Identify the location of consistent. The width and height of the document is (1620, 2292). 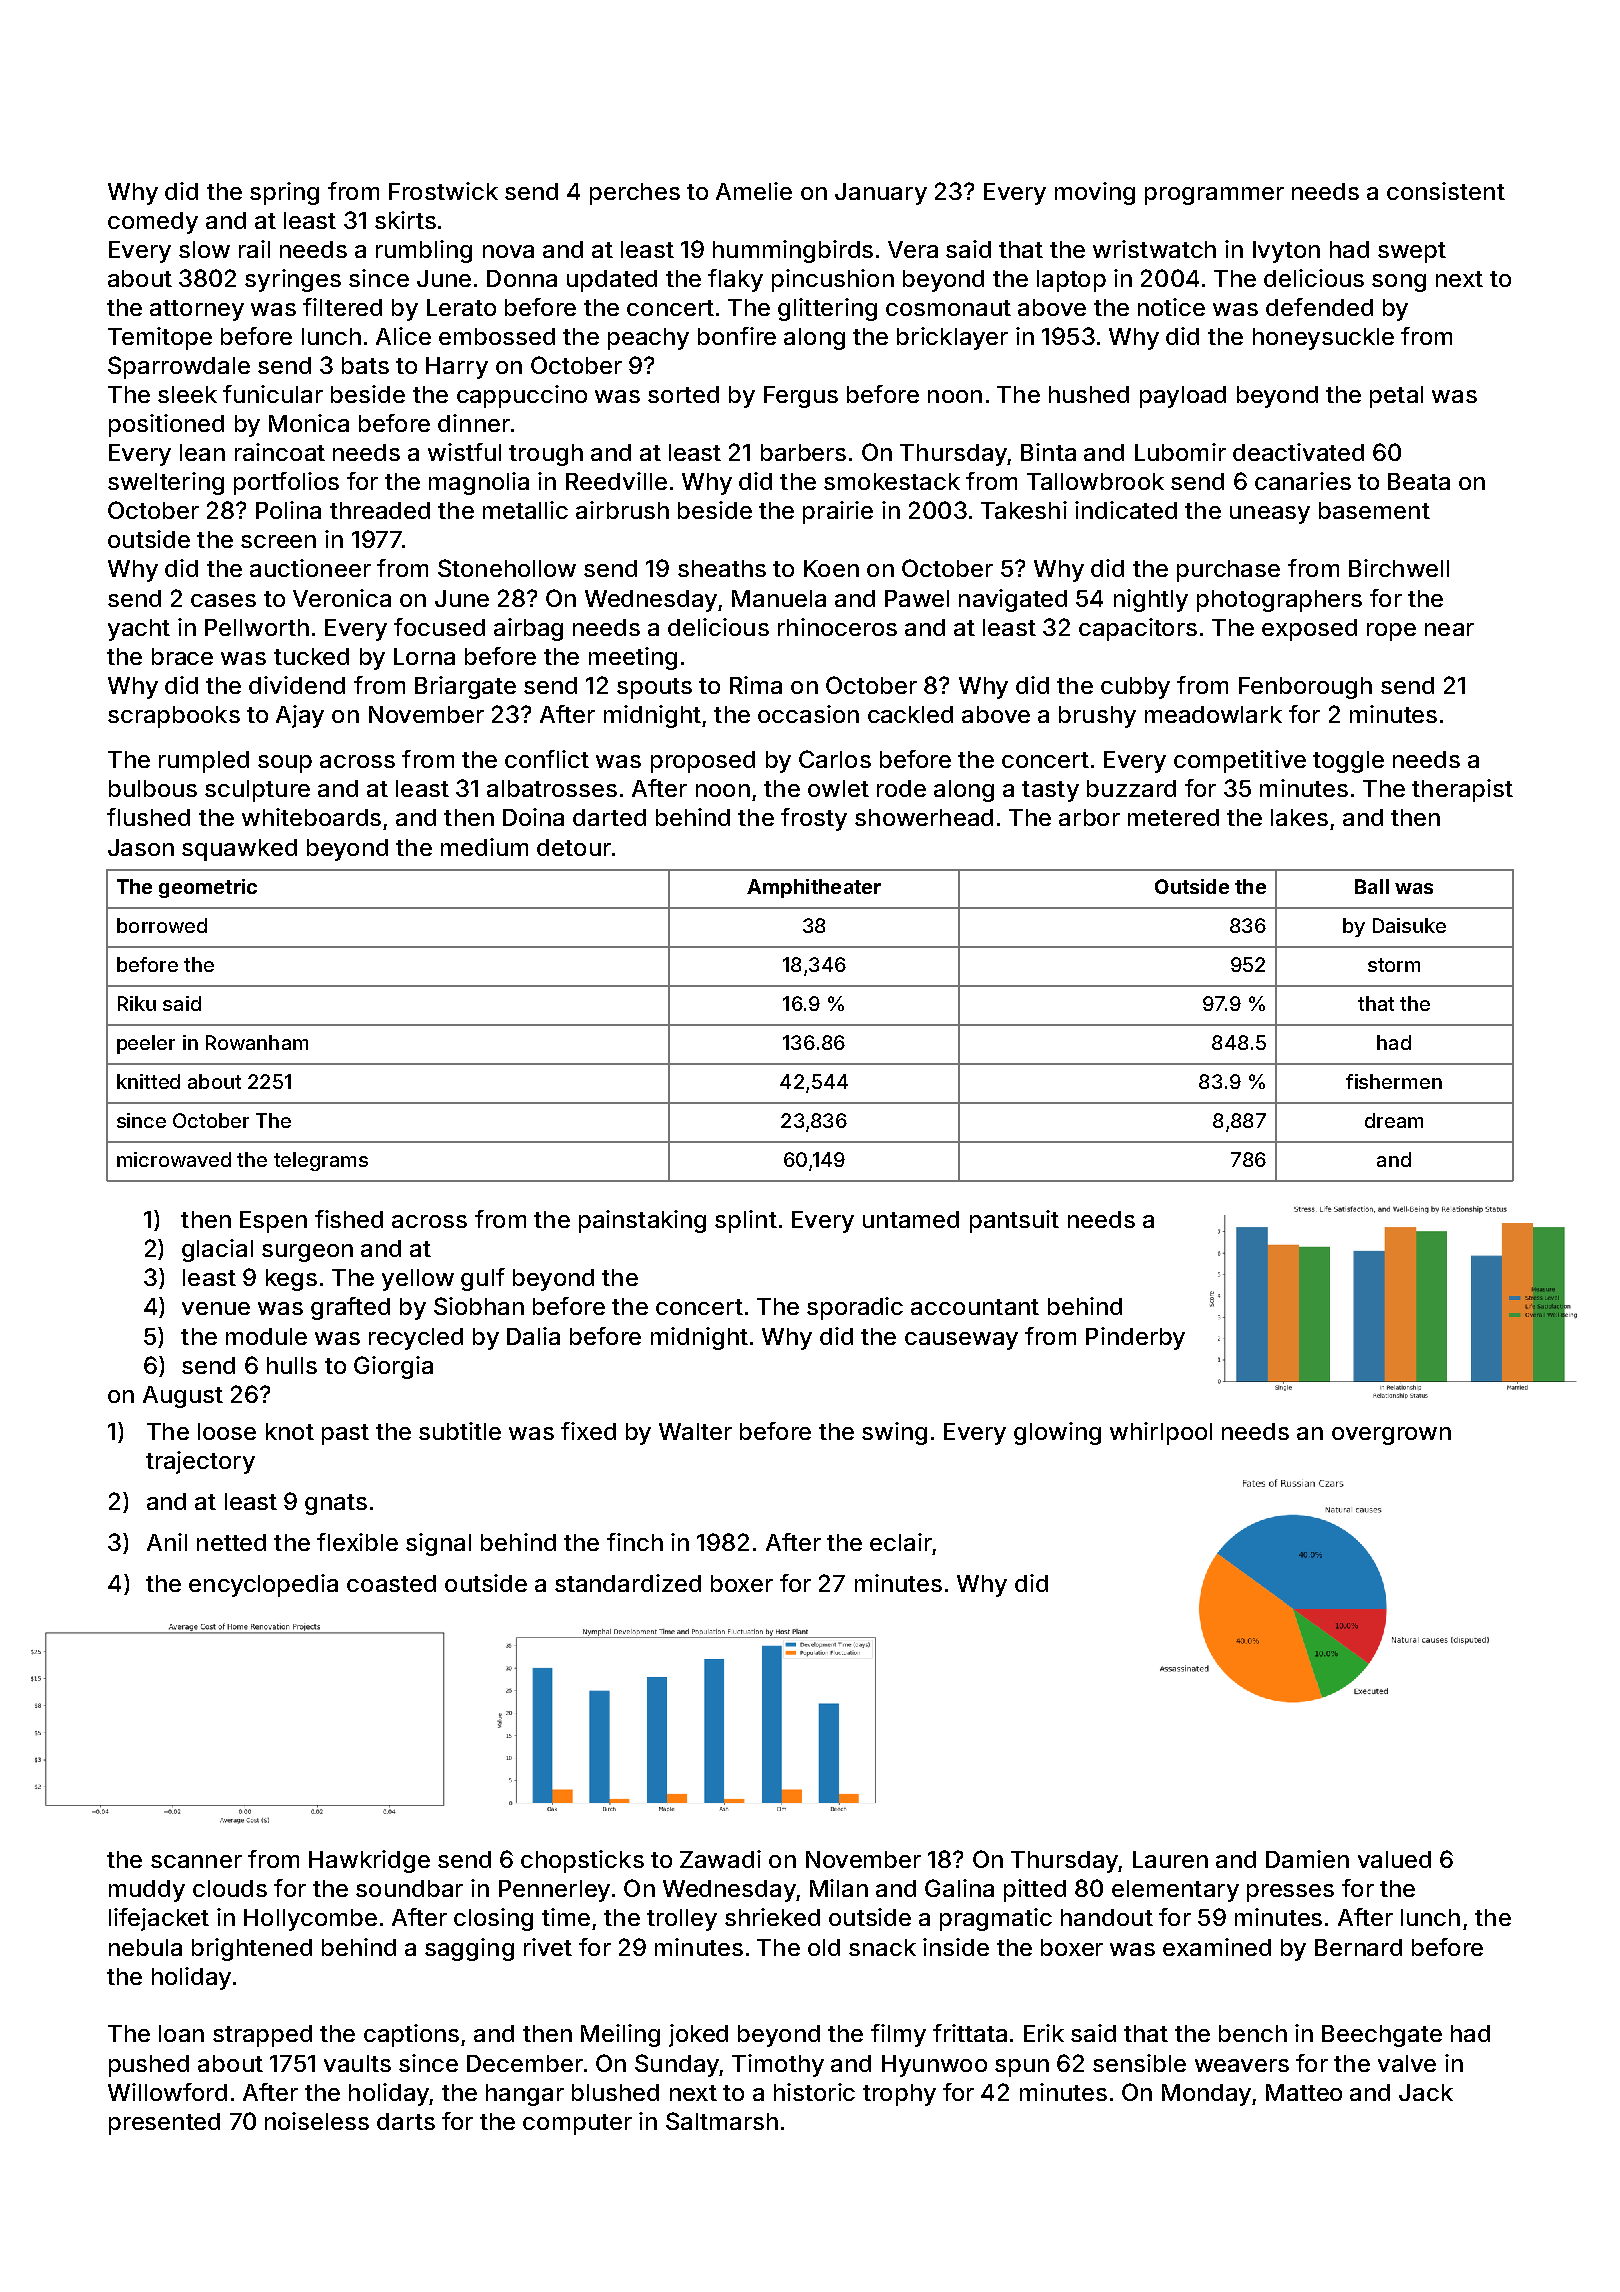
(1446, 191).
